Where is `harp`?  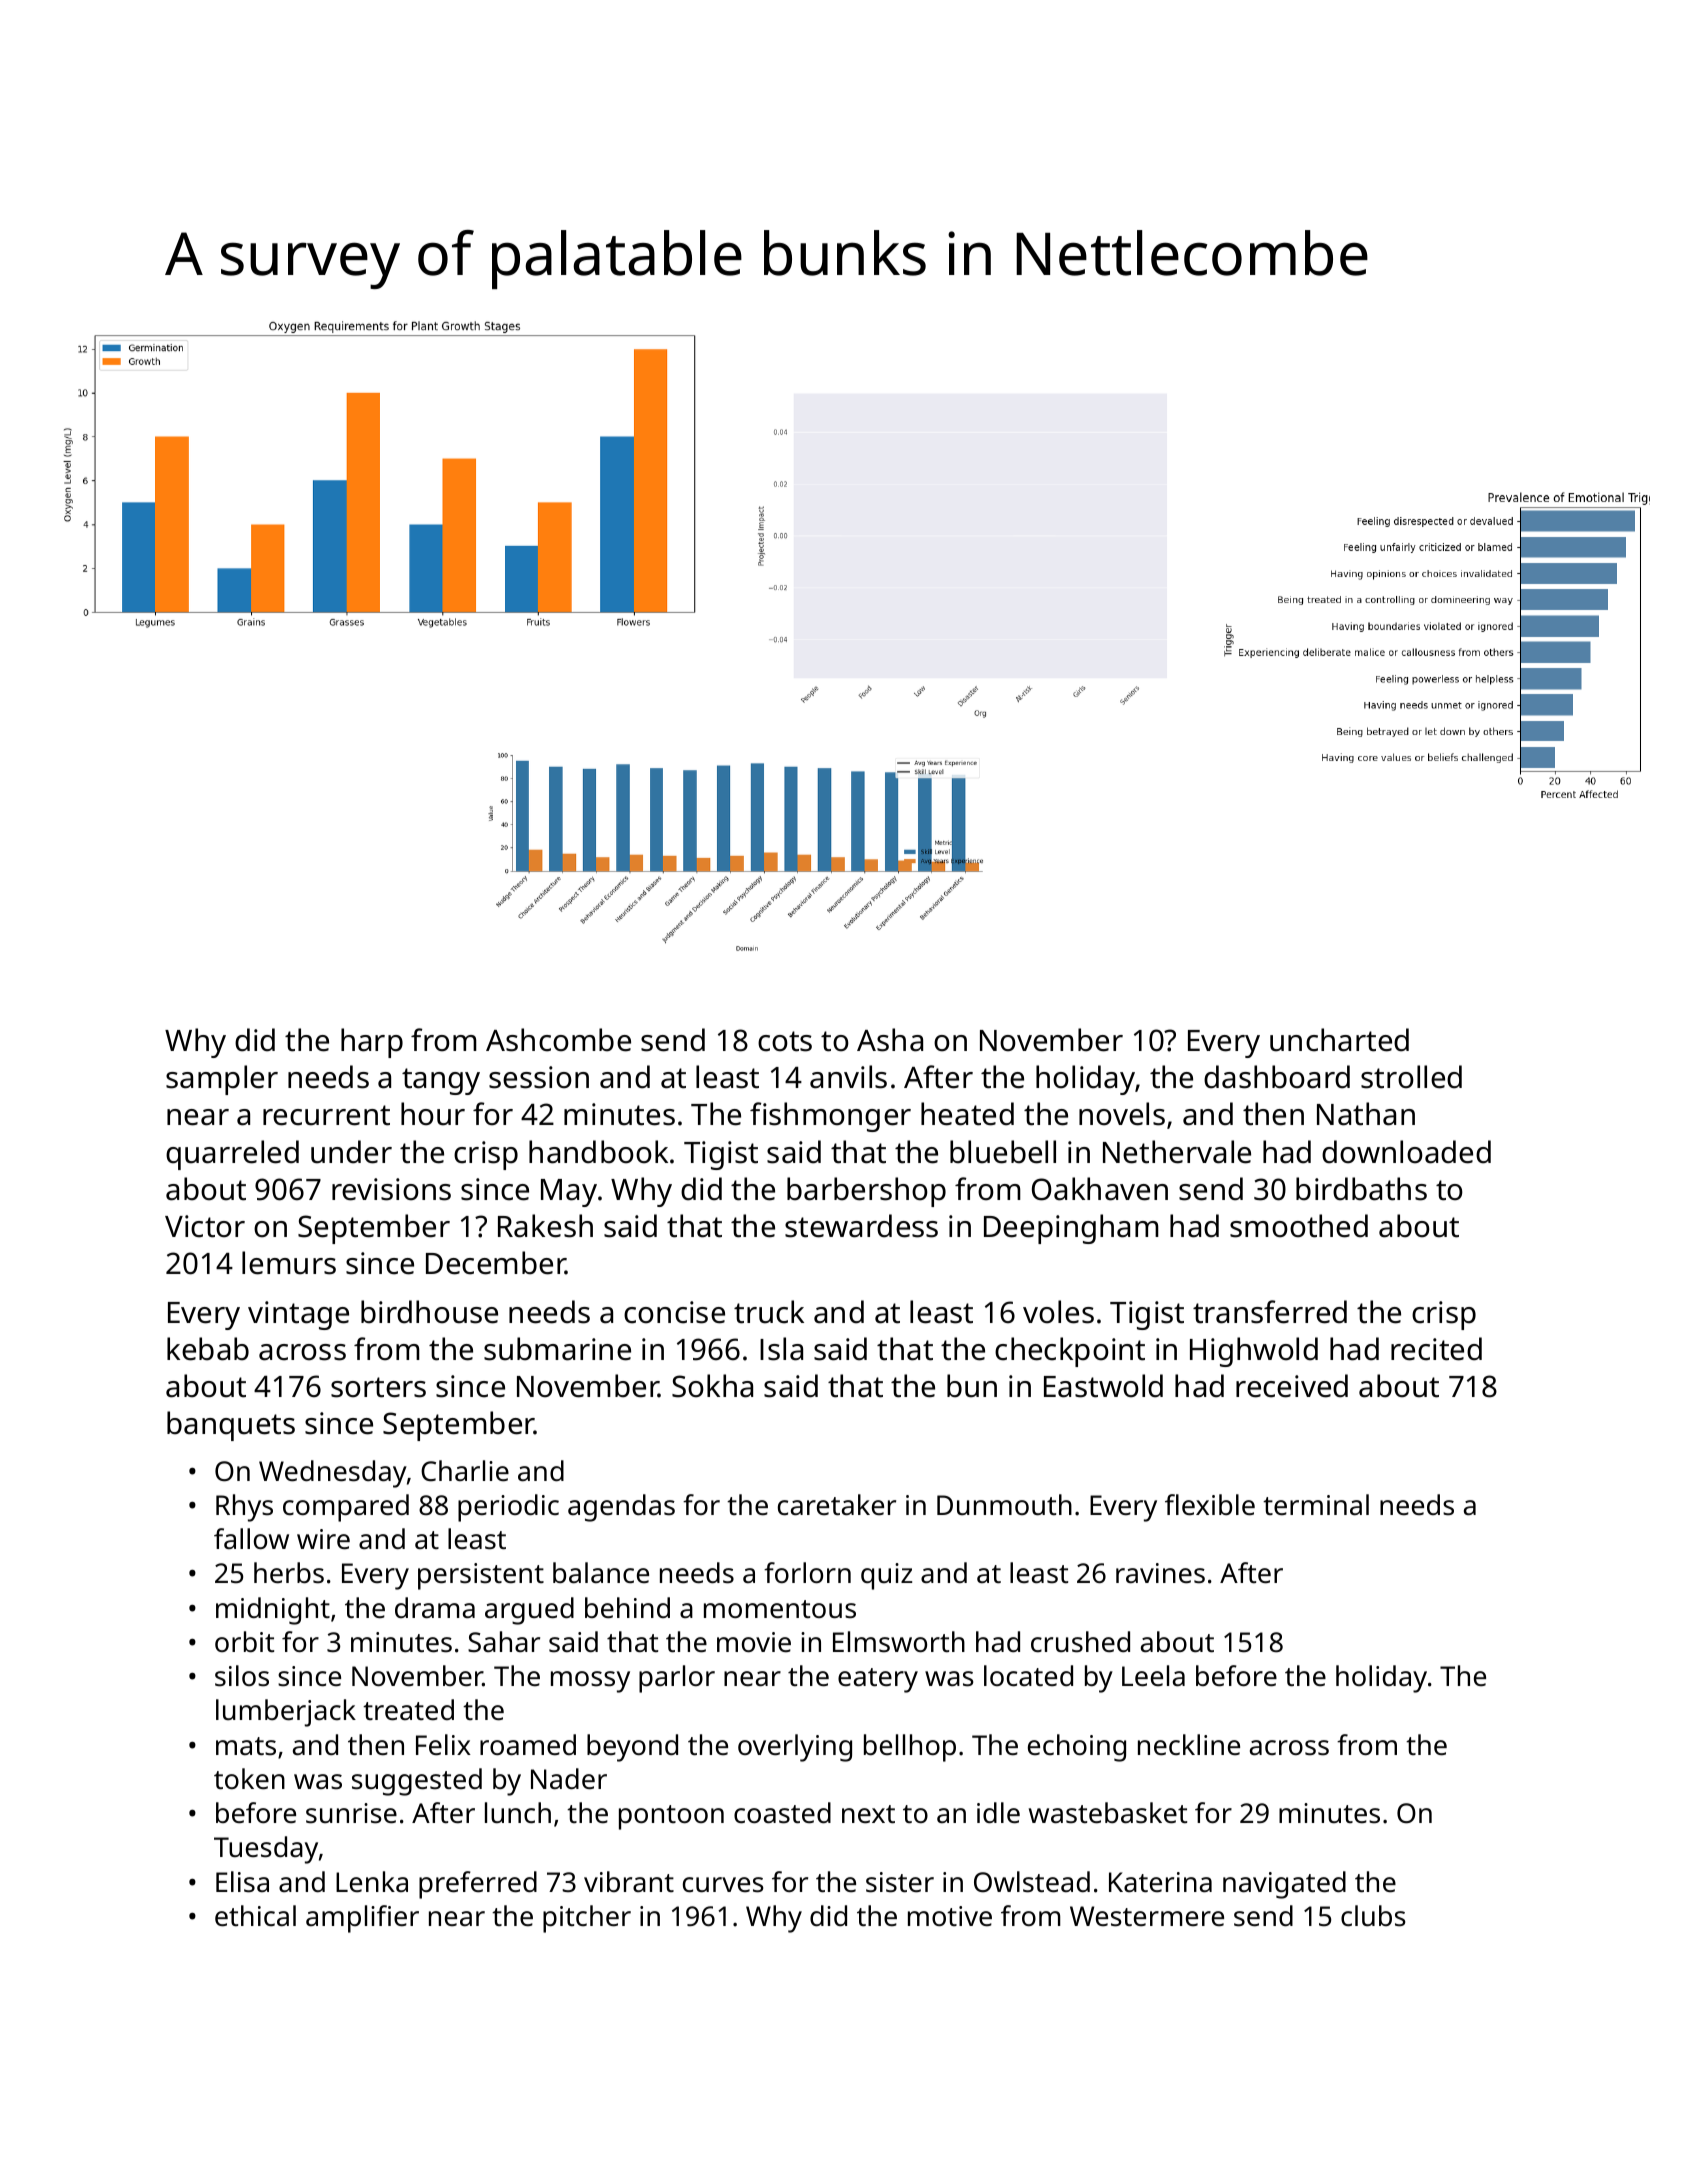
harp is located at coordinates (372, 1043).
